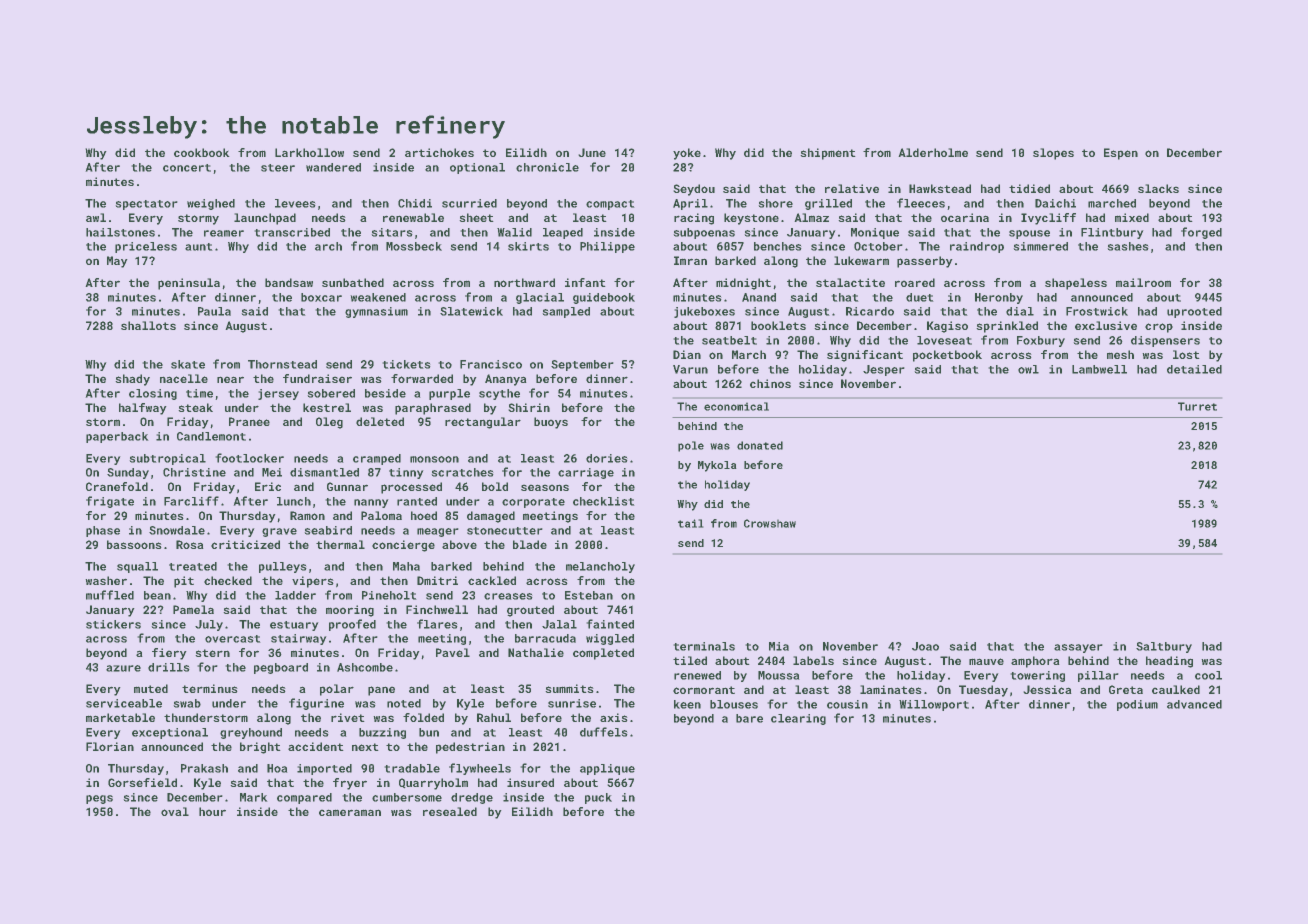 This screenshot has height=924, width=1308. What do you see at coordinates (201, 152) in the screenshot?
I see `cookbook` at bounding box center [201, 152].
